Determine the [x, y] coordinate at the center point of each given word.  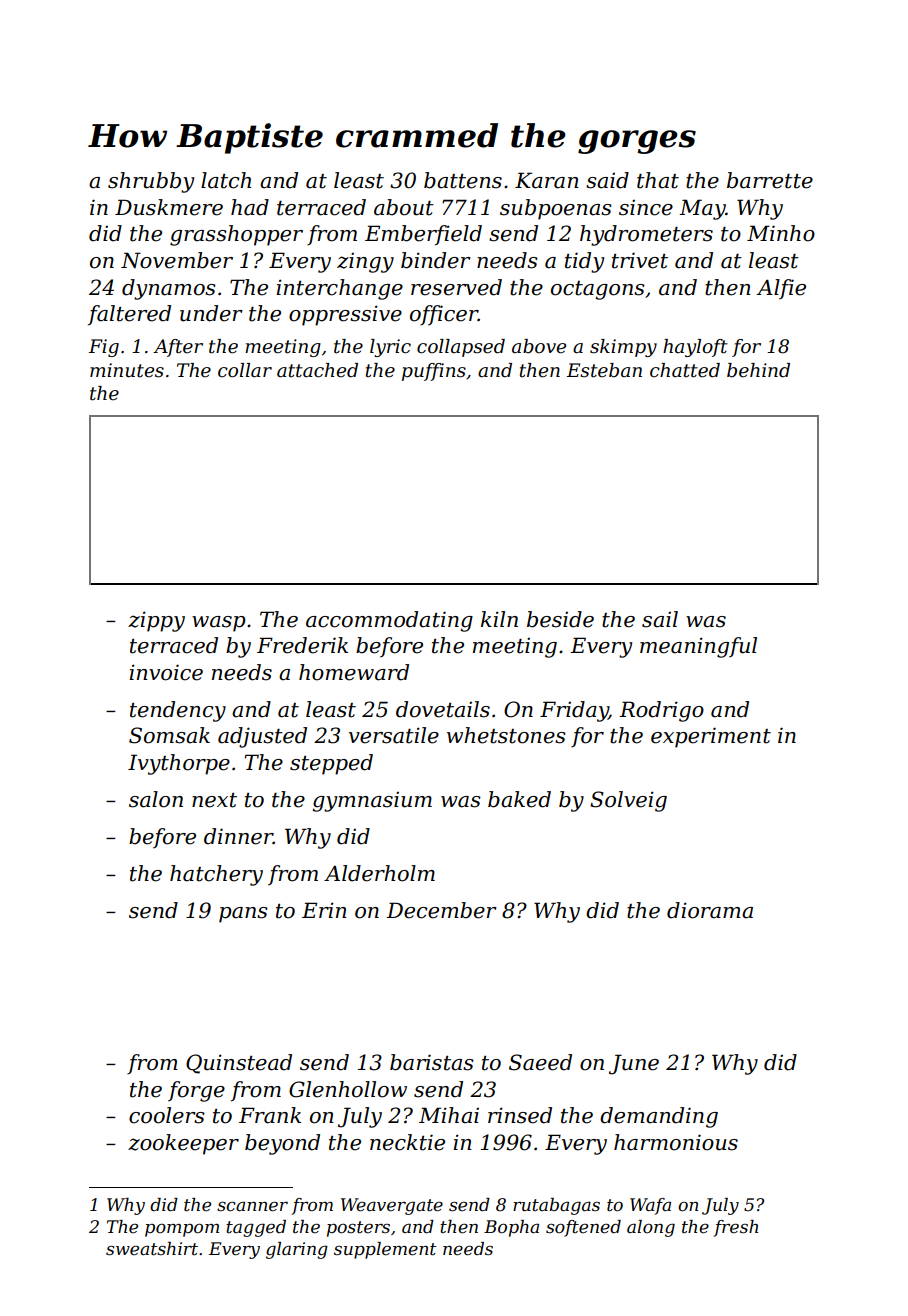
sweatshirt [152, 1249]
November [177, 260]
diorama [710, 910]
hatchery [216, 875]
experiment [711, 737]
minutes [127, 370]
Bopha [511, 1228]
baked [519, 799]
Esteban [604, 370]
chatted [685, 370]
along [651, 1228]
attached [317, 370]
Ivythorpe [179, 764]
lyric [390, 348]
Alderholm [379, 873]
